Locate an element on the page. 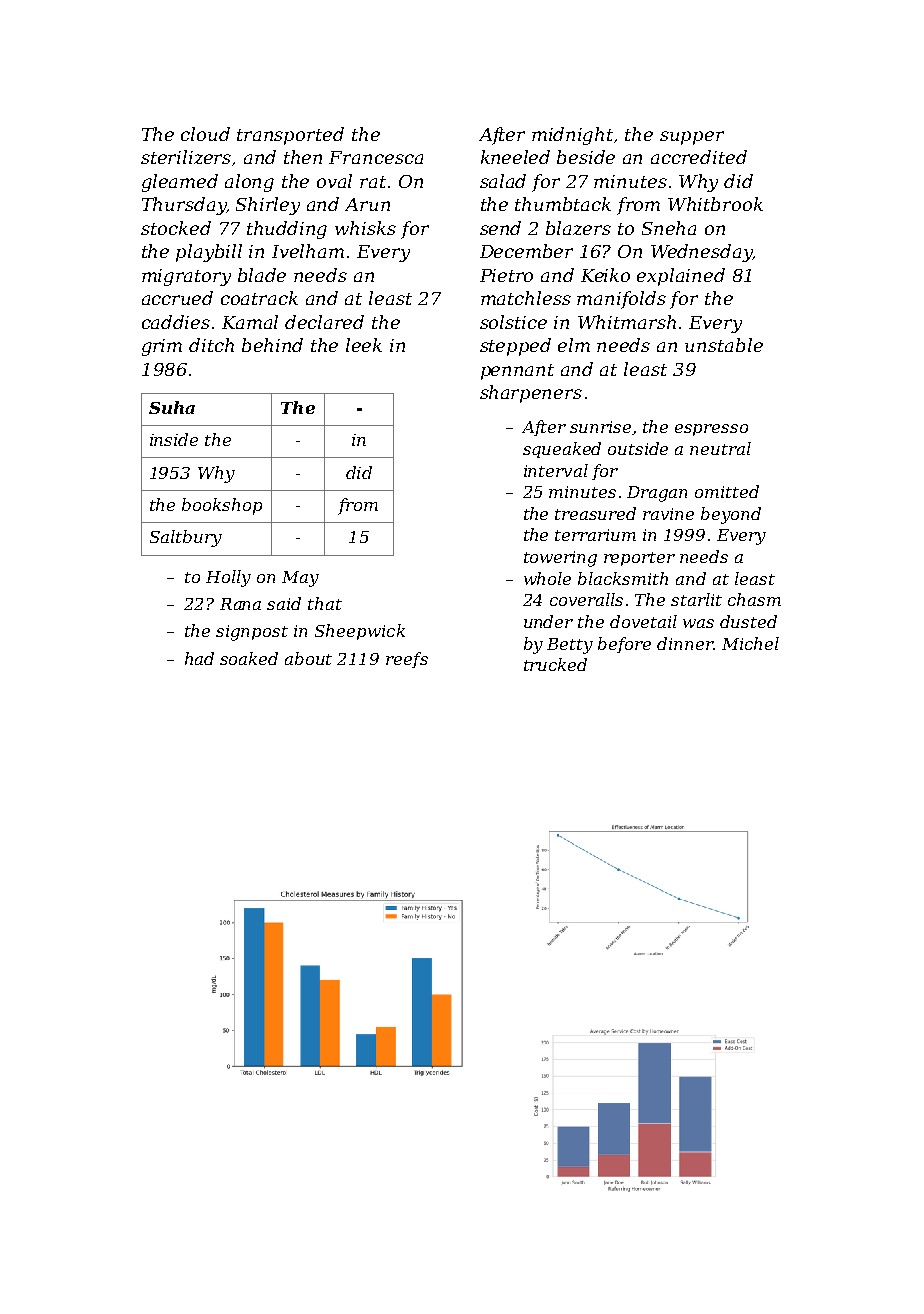  treasured is located at coordinates (595, 513).
